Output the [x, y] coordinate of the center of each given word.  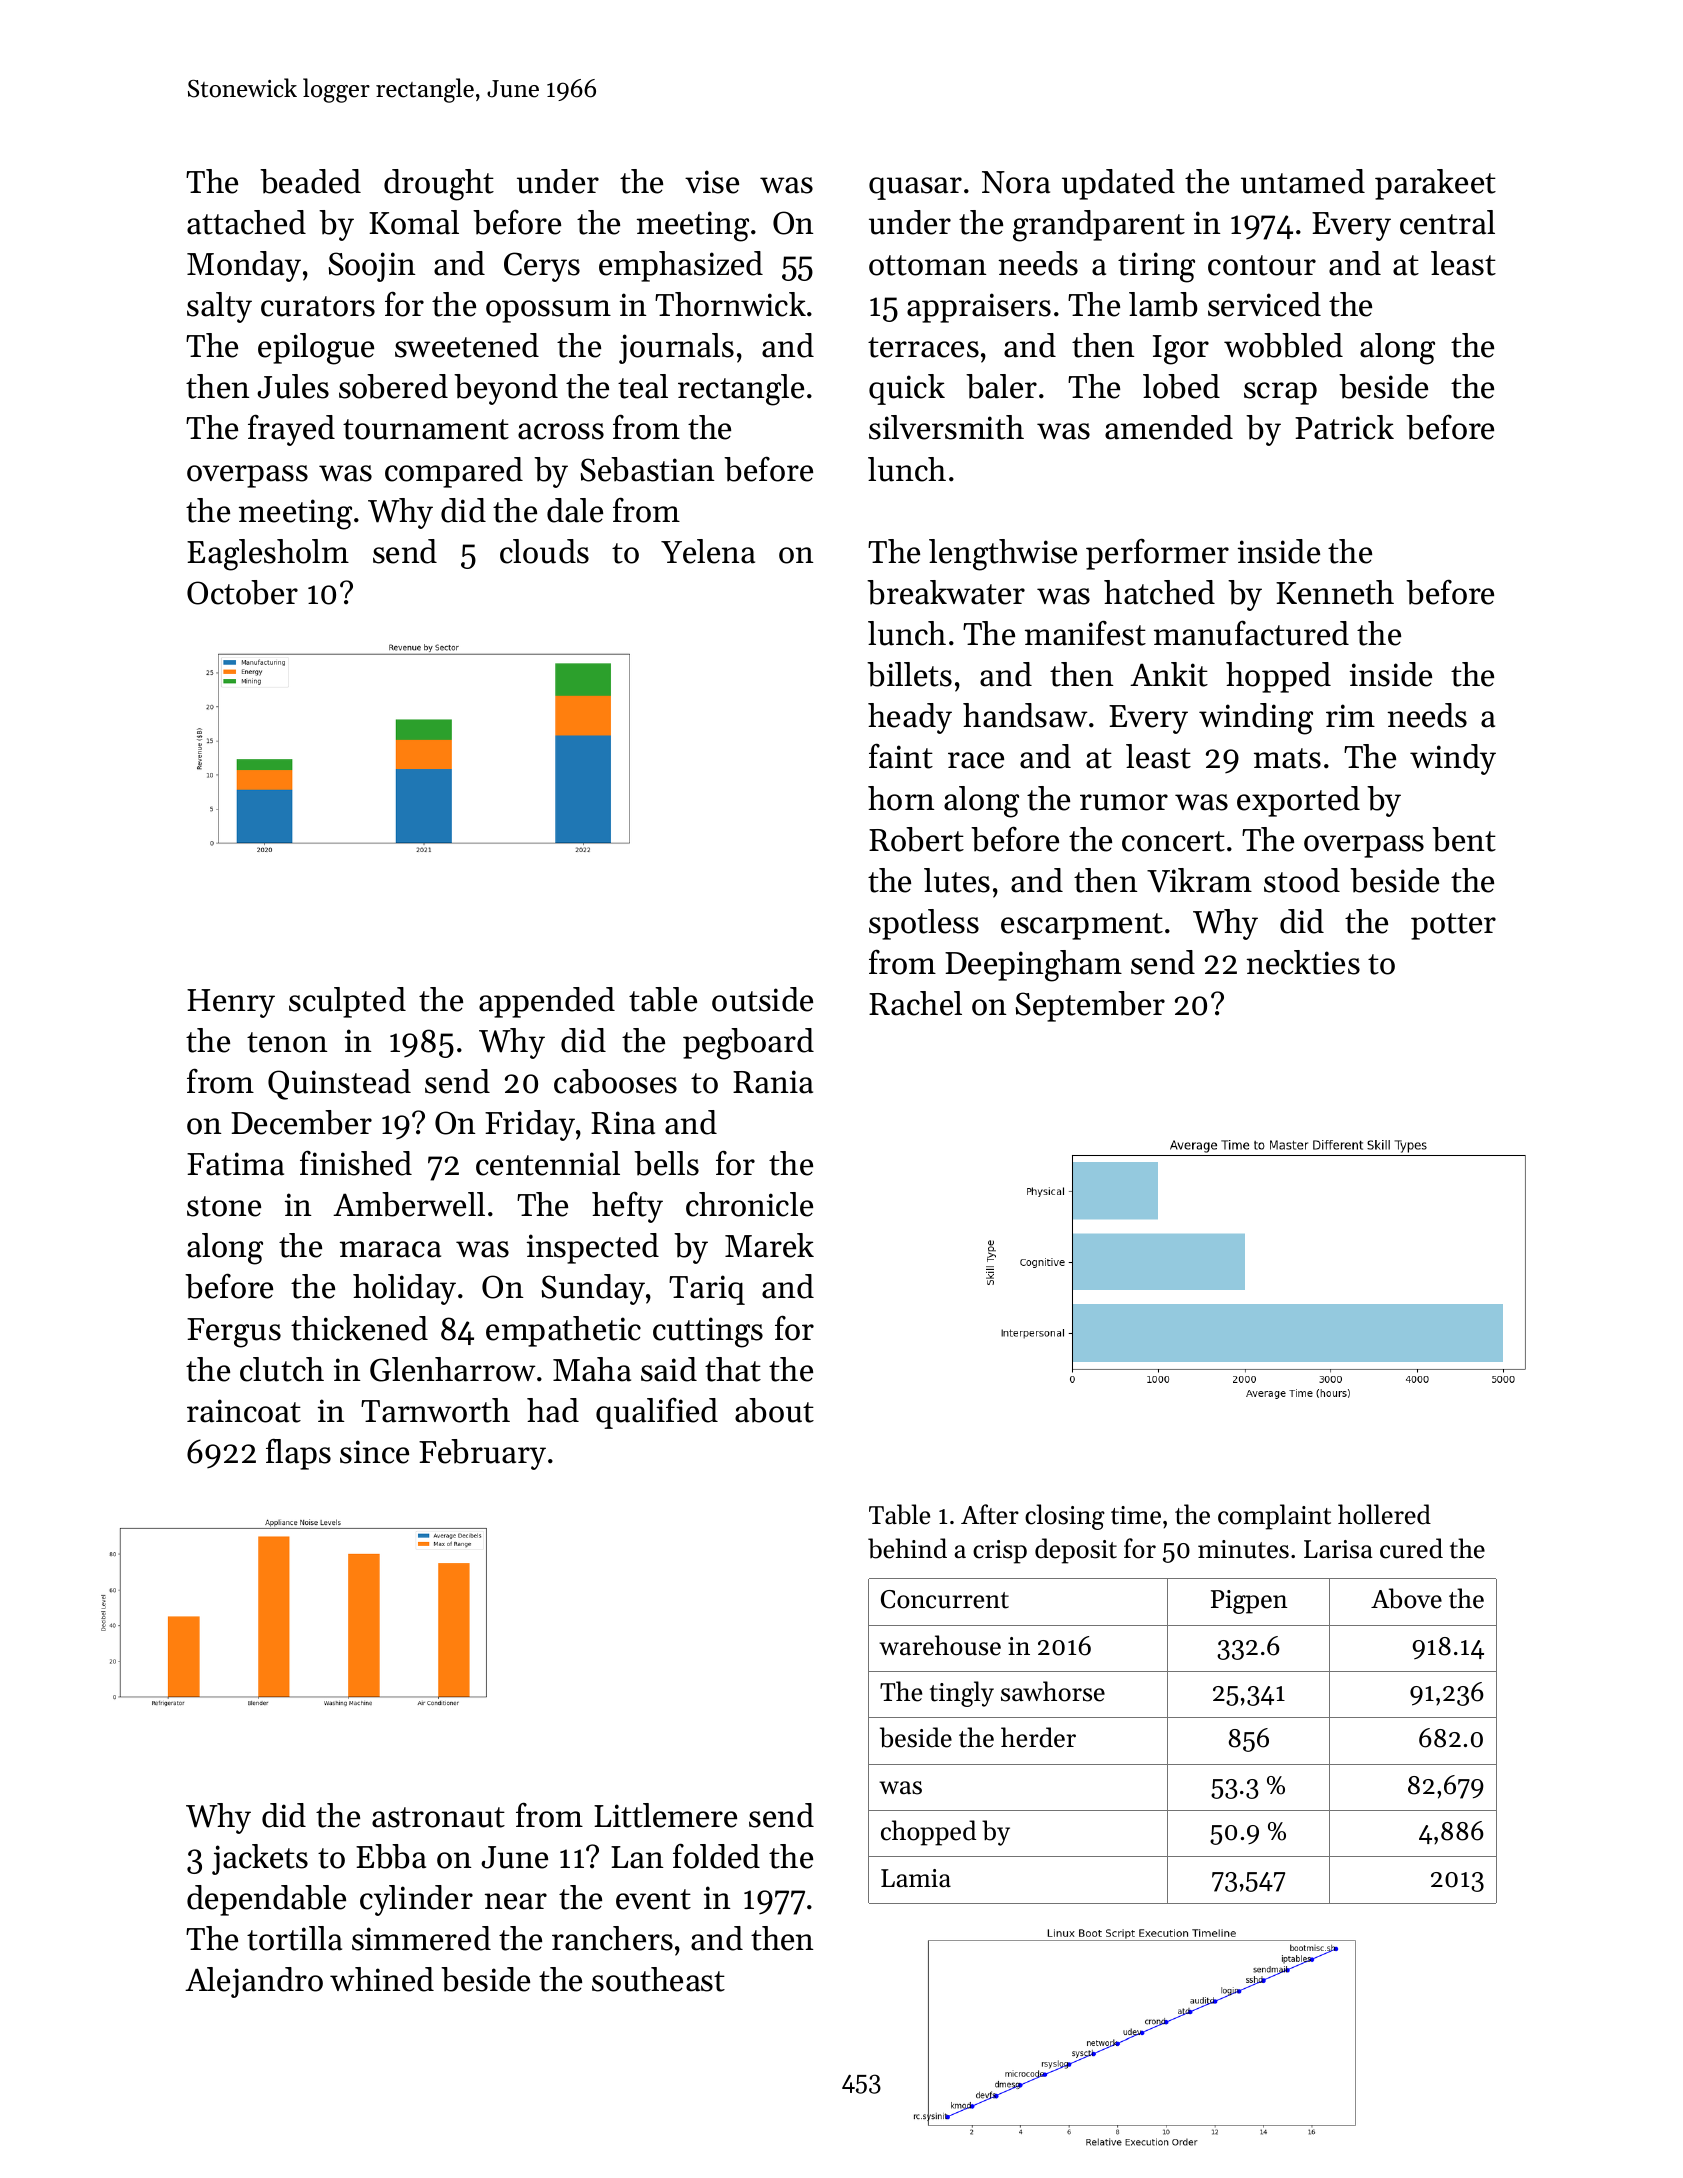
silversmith [946, 427]
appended [547, 1002]
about [774, 1410]
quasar [915, 188]
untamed [1303, 181]
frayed [291, 430]
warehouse [940, 1645]
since [374, 1452]
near [516, 1901]
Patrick [1344, 427]
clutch [282, 1369]
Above [1406, 1598]
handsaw [1025, 715]
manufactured [1251, 633]
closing [1065, 1517]
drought [439, 185]
